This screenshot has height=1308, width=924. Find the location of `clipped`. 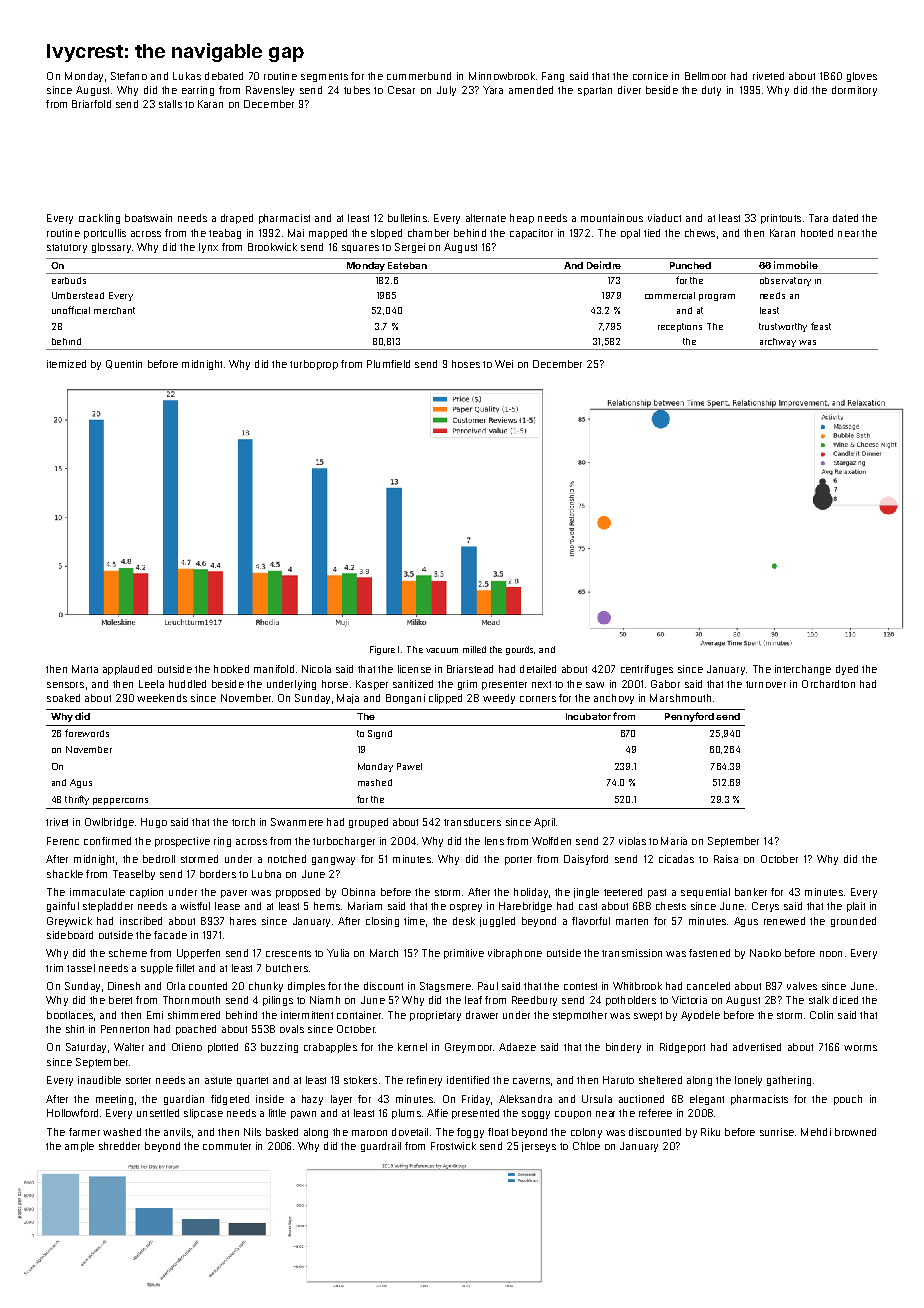

clipped is located at coordinates (445, 699).
